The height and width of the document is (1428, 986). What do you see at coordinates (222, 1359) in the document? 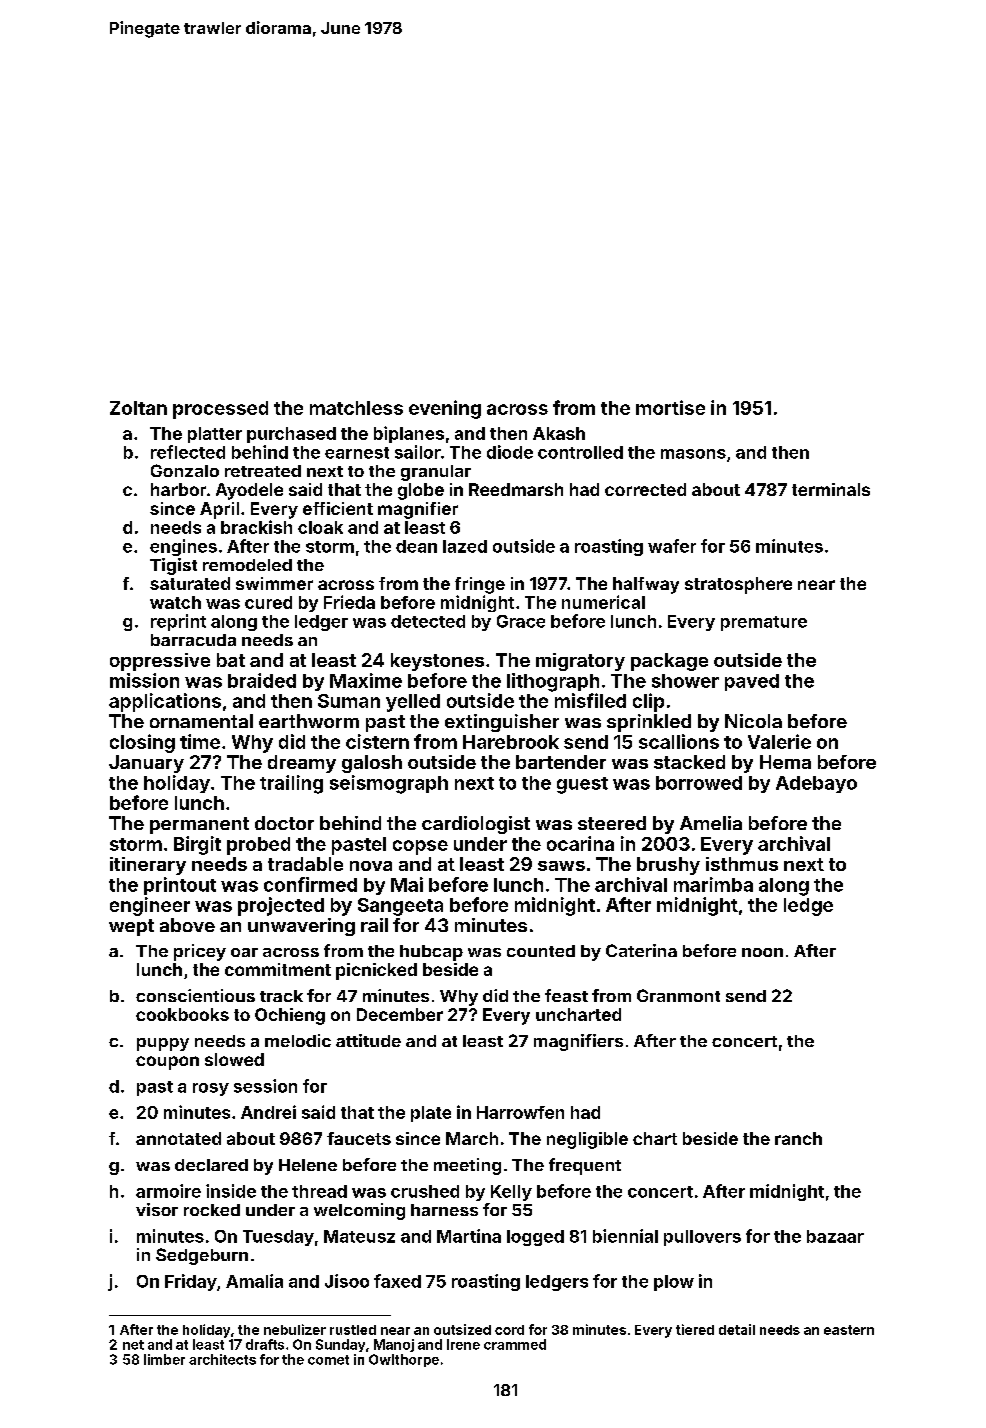
I see `architects` at bounding box center [222, 1359].
